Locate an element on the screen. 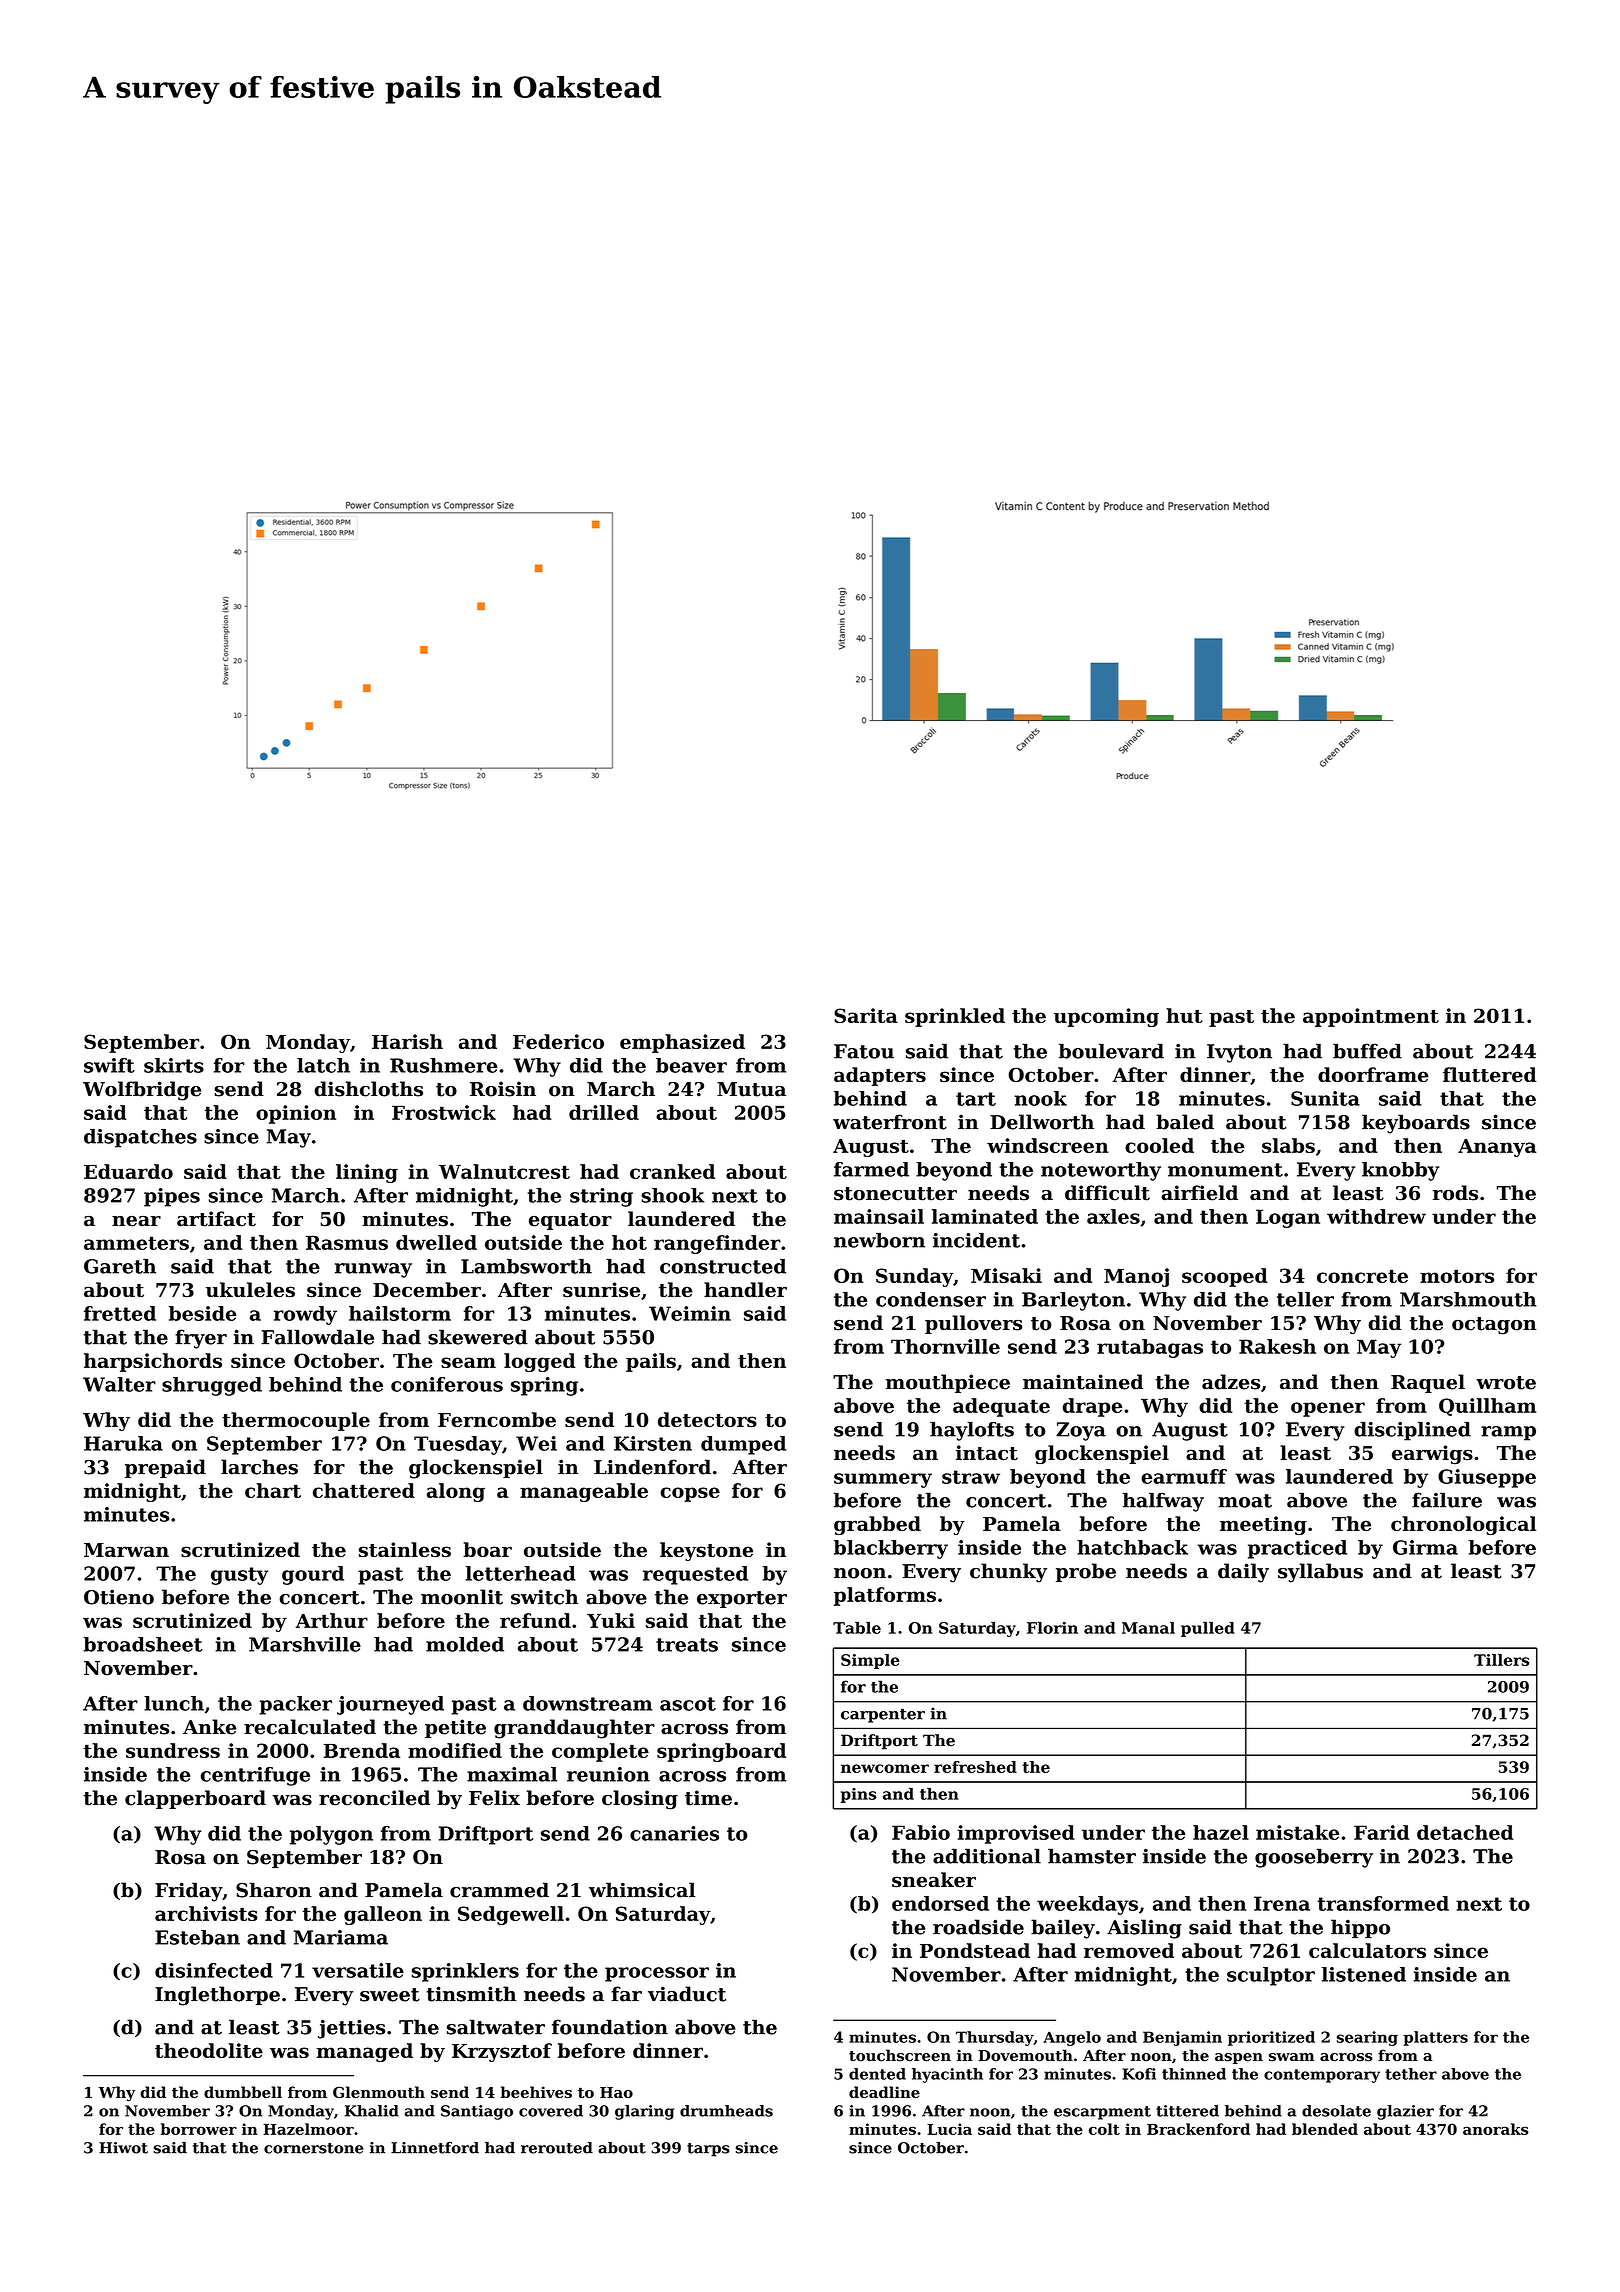 The height and width of the screenshot is (2292, 1620). Florin is located at coordinates (1052, 1628).
